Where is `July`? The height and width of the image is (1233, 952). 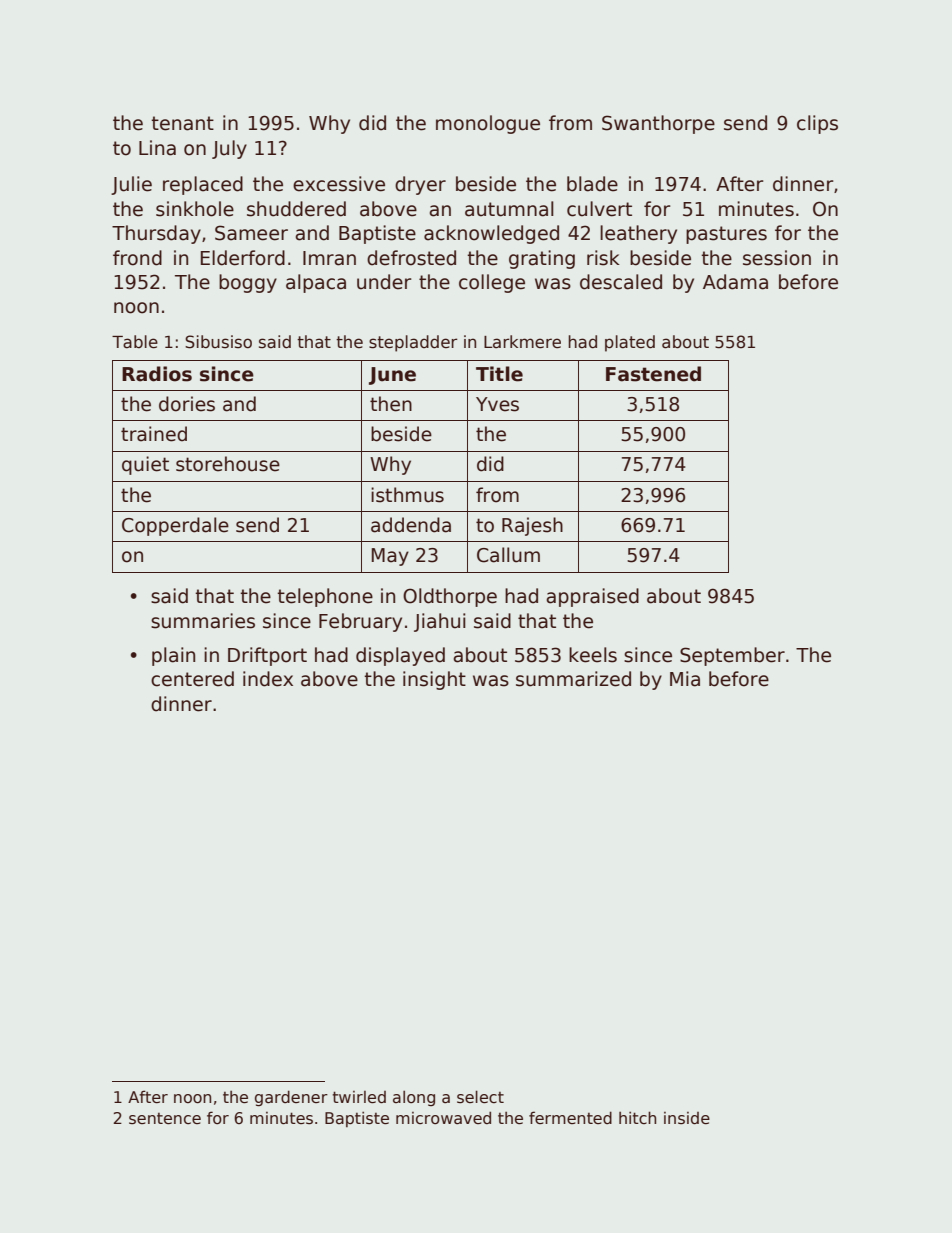
July is located at coordinates (229, 149).
